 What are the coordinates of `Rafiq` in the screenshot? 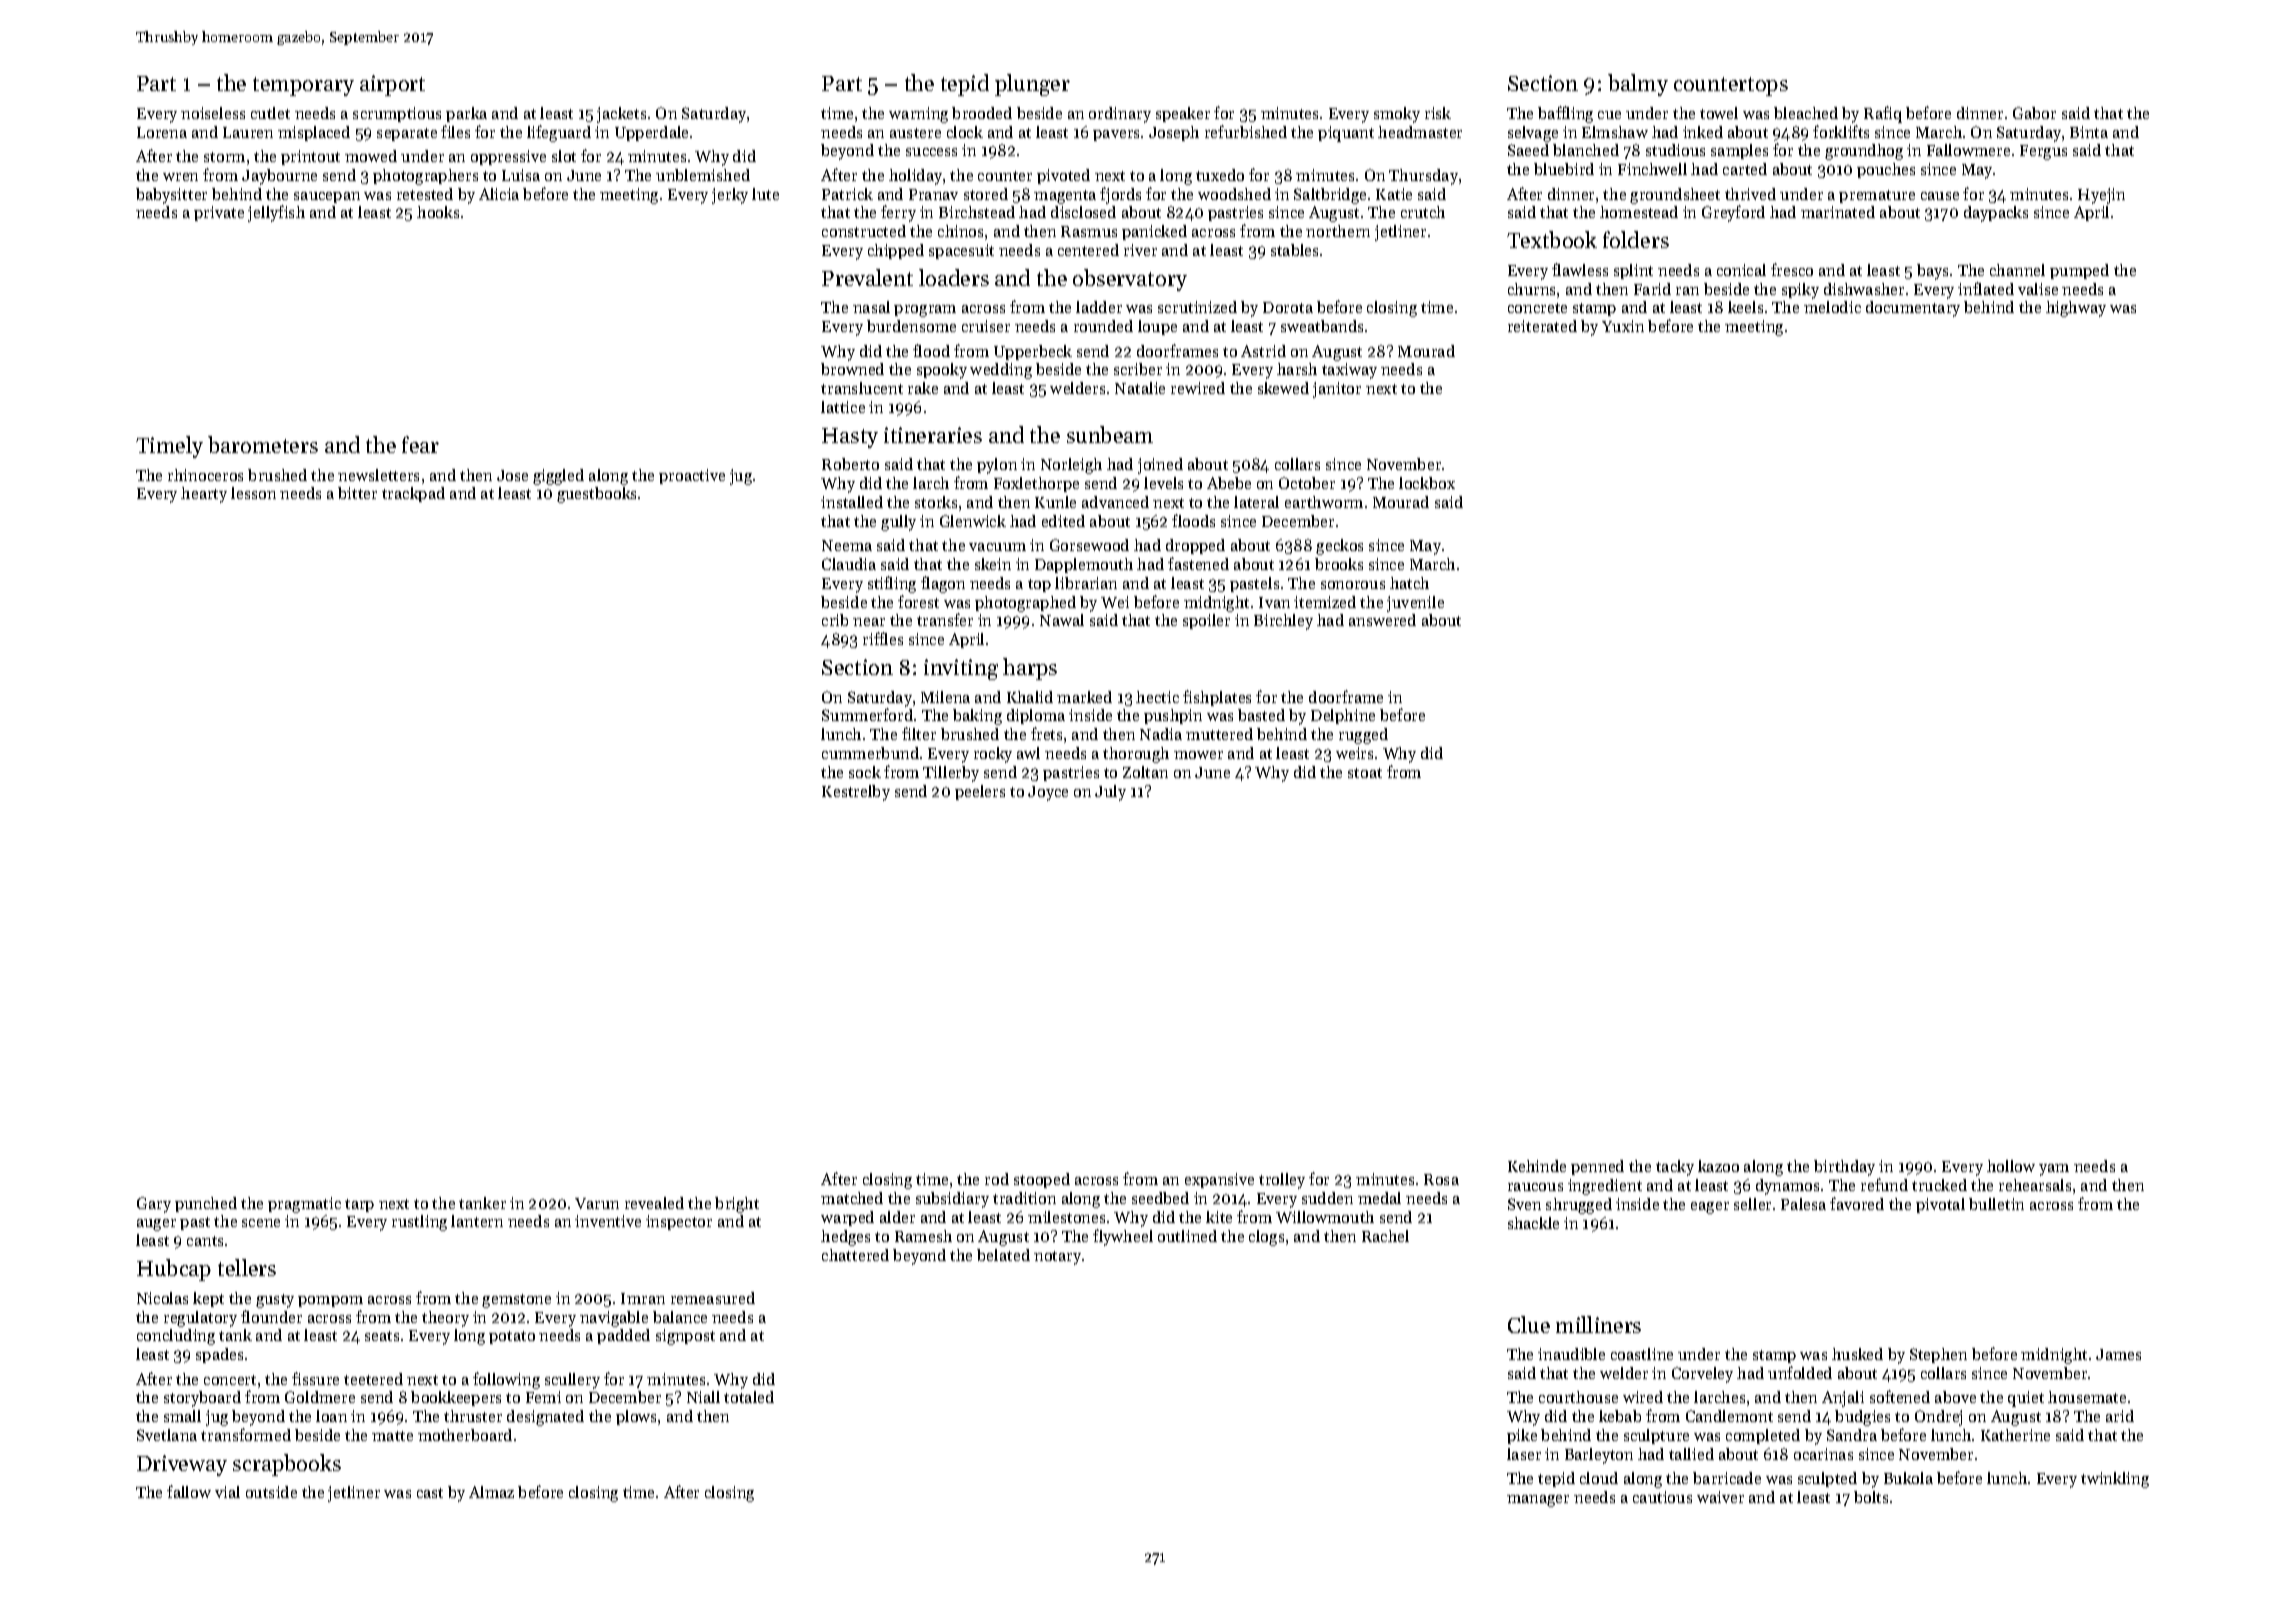 It's located at (1883, 114).
